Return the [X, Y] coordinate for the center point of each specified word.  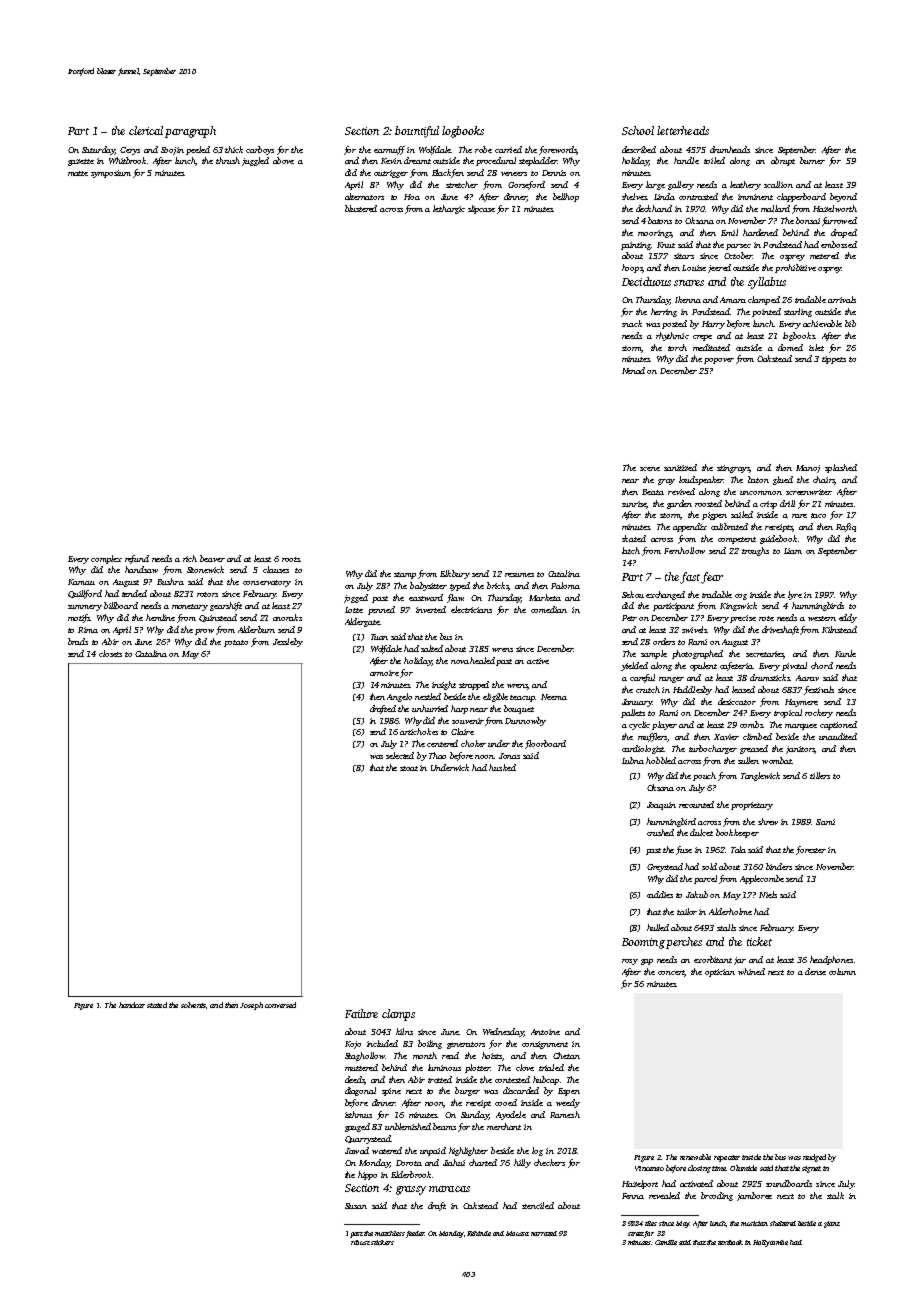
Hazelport [640, 1184]
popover [719, 361]
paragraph [190, 132]
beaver [212, 558]
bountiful [417, 132]
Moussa [517, 1233]
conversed [280, 1005]
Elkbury [455, 574]
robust [360, 1242]
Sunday [475, 1115]
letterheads [683, 130]
